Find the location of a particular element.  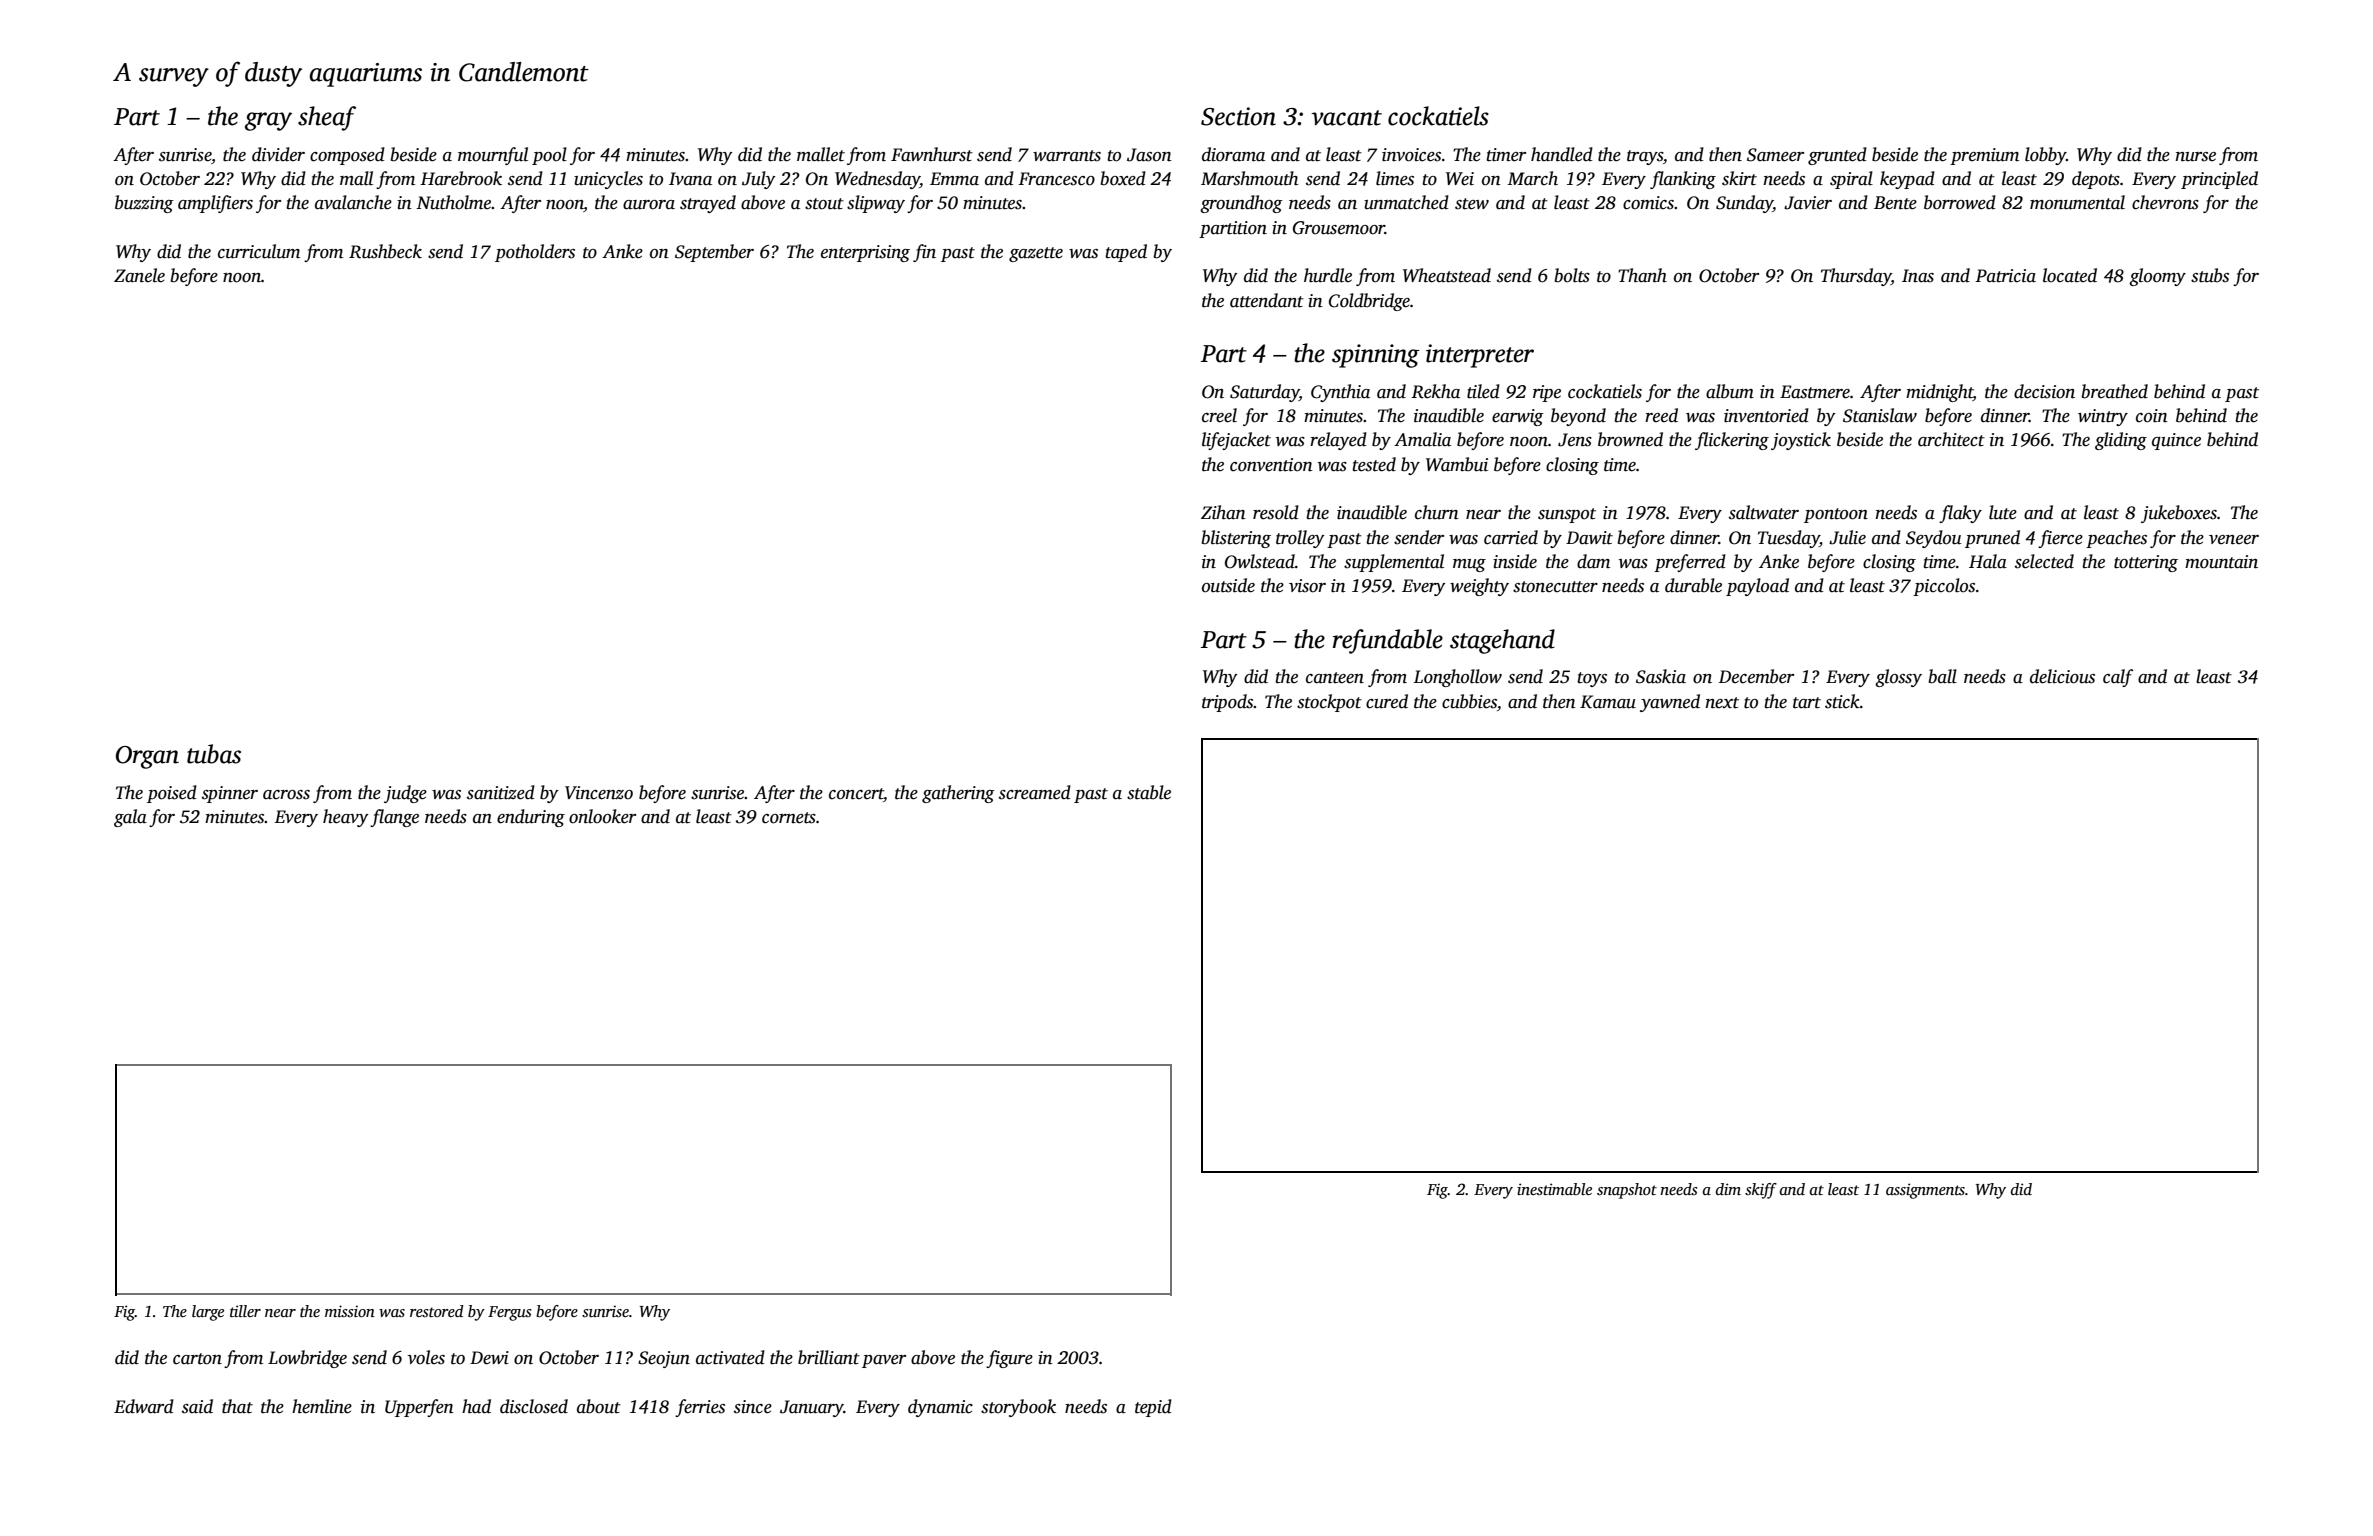

Section is located at coordinates (1238, 116).
